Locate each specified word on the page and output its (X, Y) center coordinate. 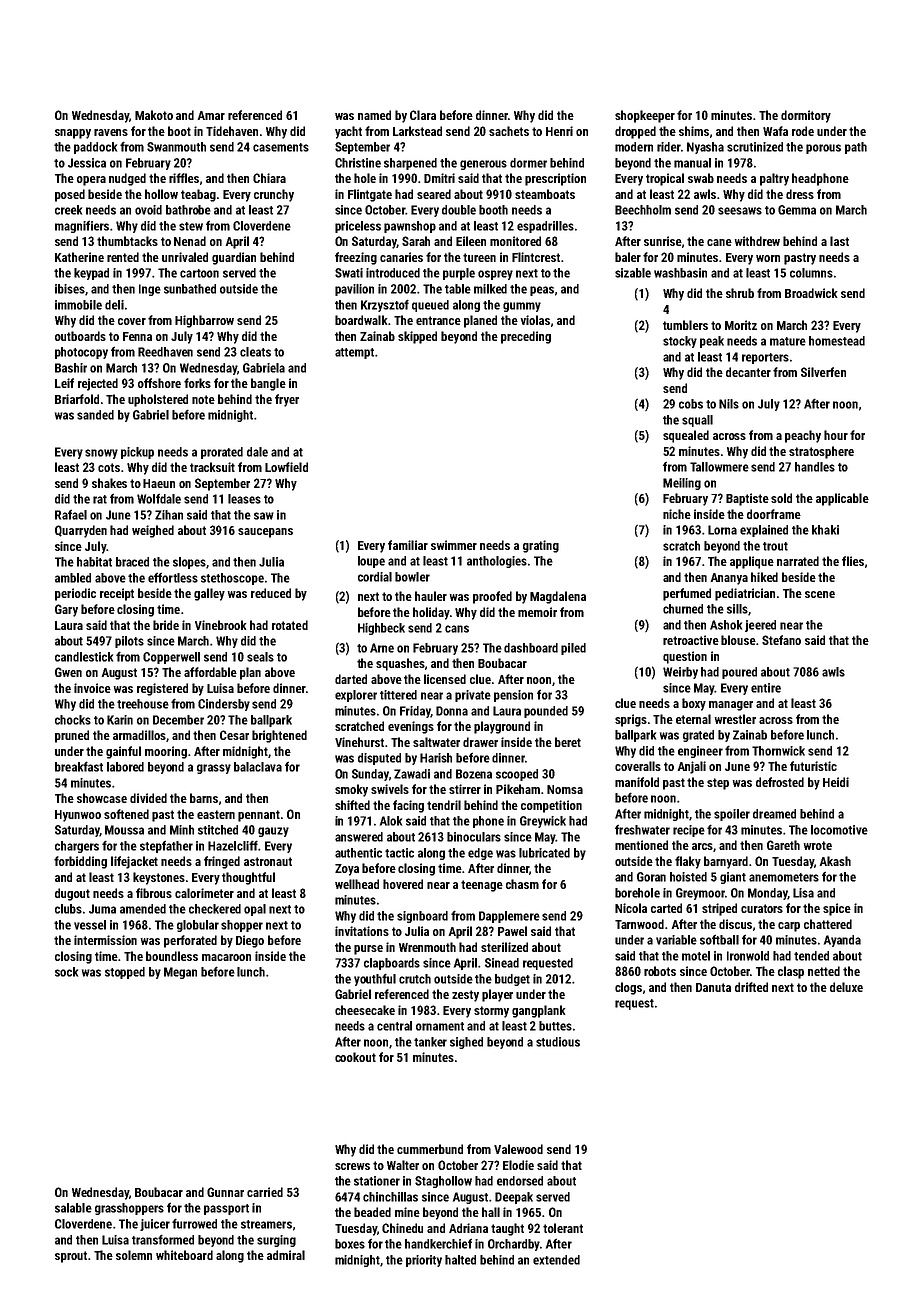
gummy (522, 307)
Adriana (468, 1228)
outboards (80, 336)
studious (558, 1042)
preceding (526, 337)
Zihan (169, 515)
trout (775, 546)
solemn (134, 1255)
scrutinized (755, 147)
